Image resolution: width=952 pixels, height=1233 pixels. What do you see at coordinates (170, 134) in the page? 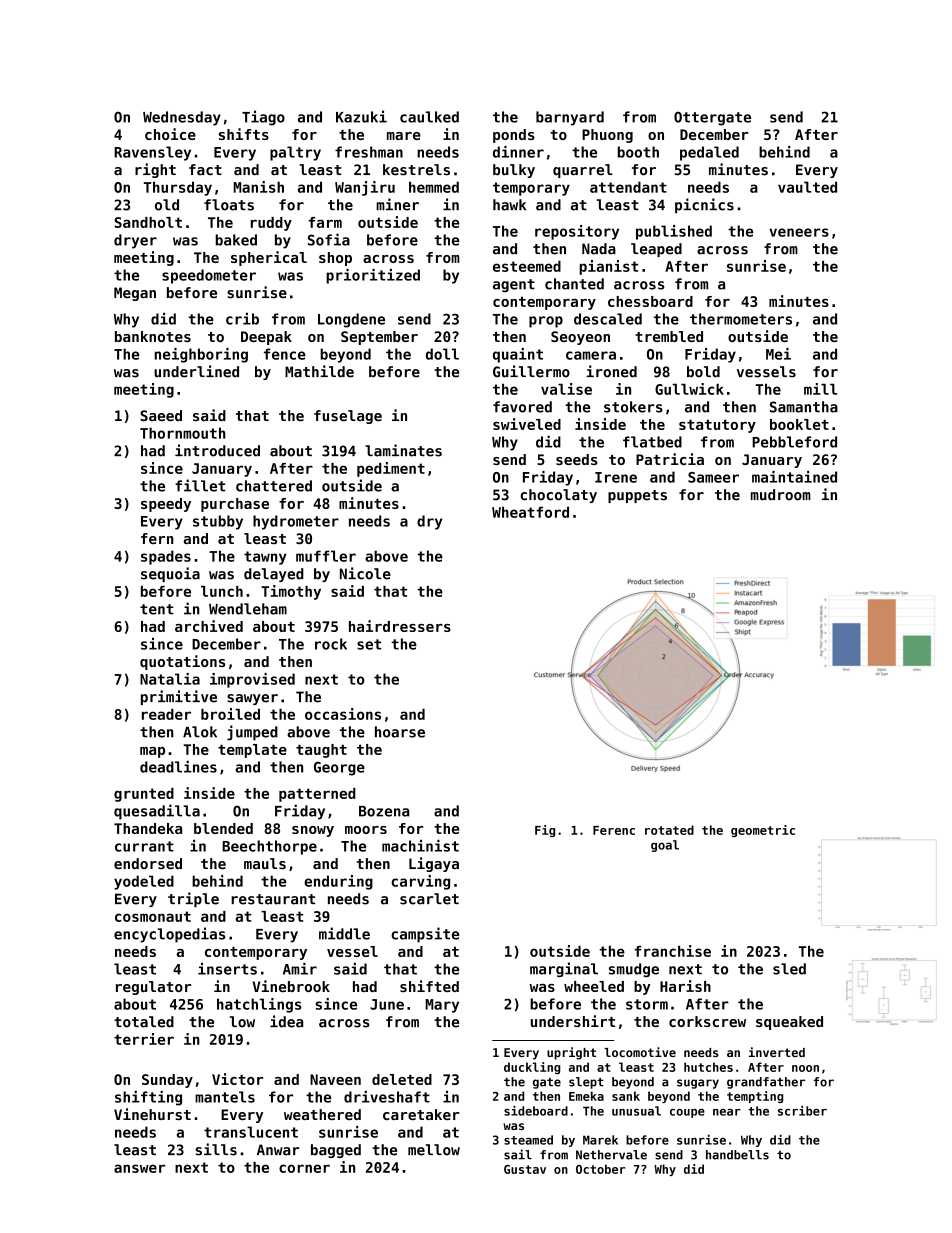
I see `choice` at bounding box center [170, 134].
